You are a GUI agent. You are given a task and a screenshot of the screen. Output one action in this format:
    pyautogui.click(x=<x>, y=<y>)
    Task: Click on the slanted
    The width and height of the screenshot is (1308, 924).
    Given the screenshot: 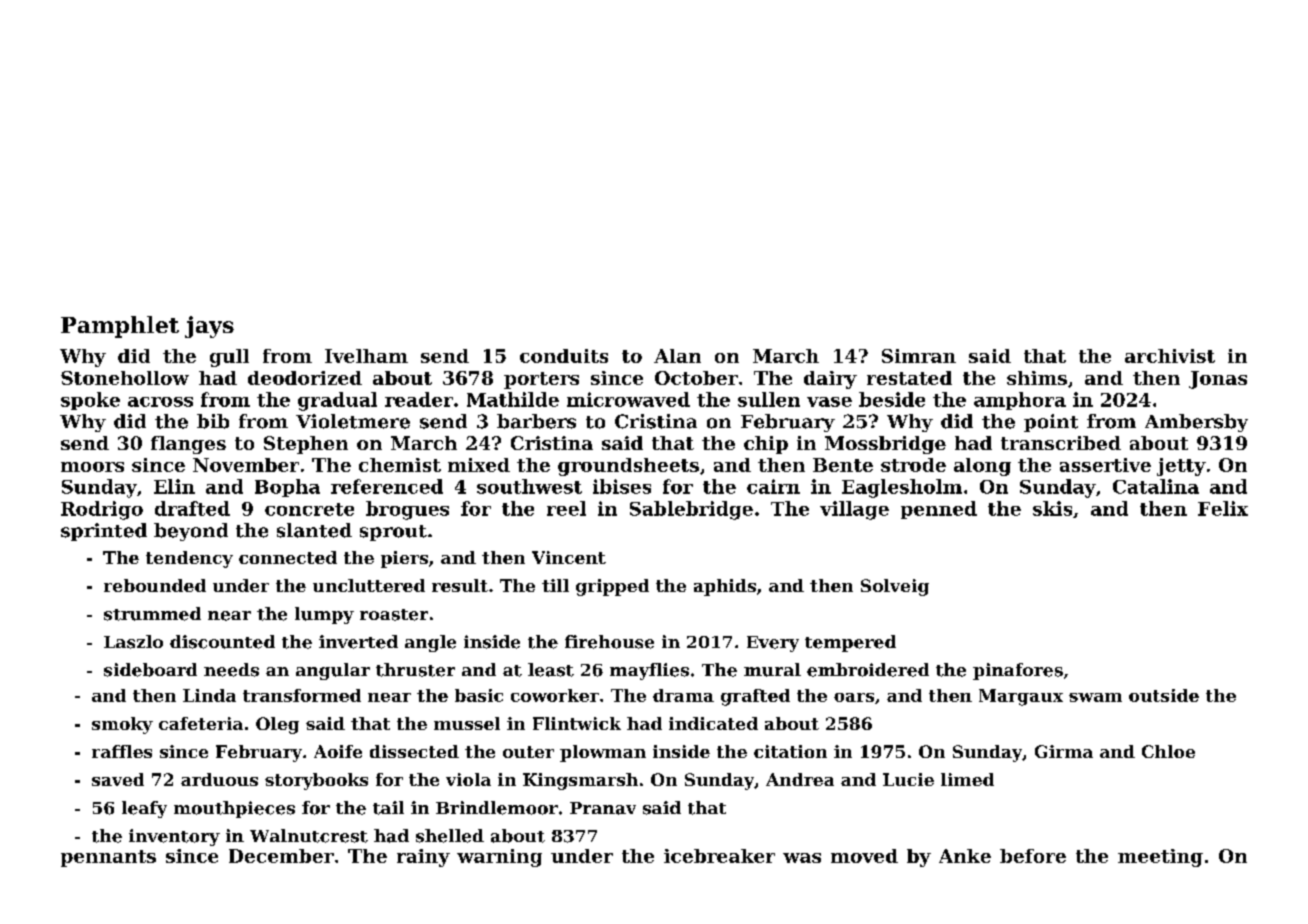 What is the action you would take?
    pyautogui.click(x=314, y=530)
